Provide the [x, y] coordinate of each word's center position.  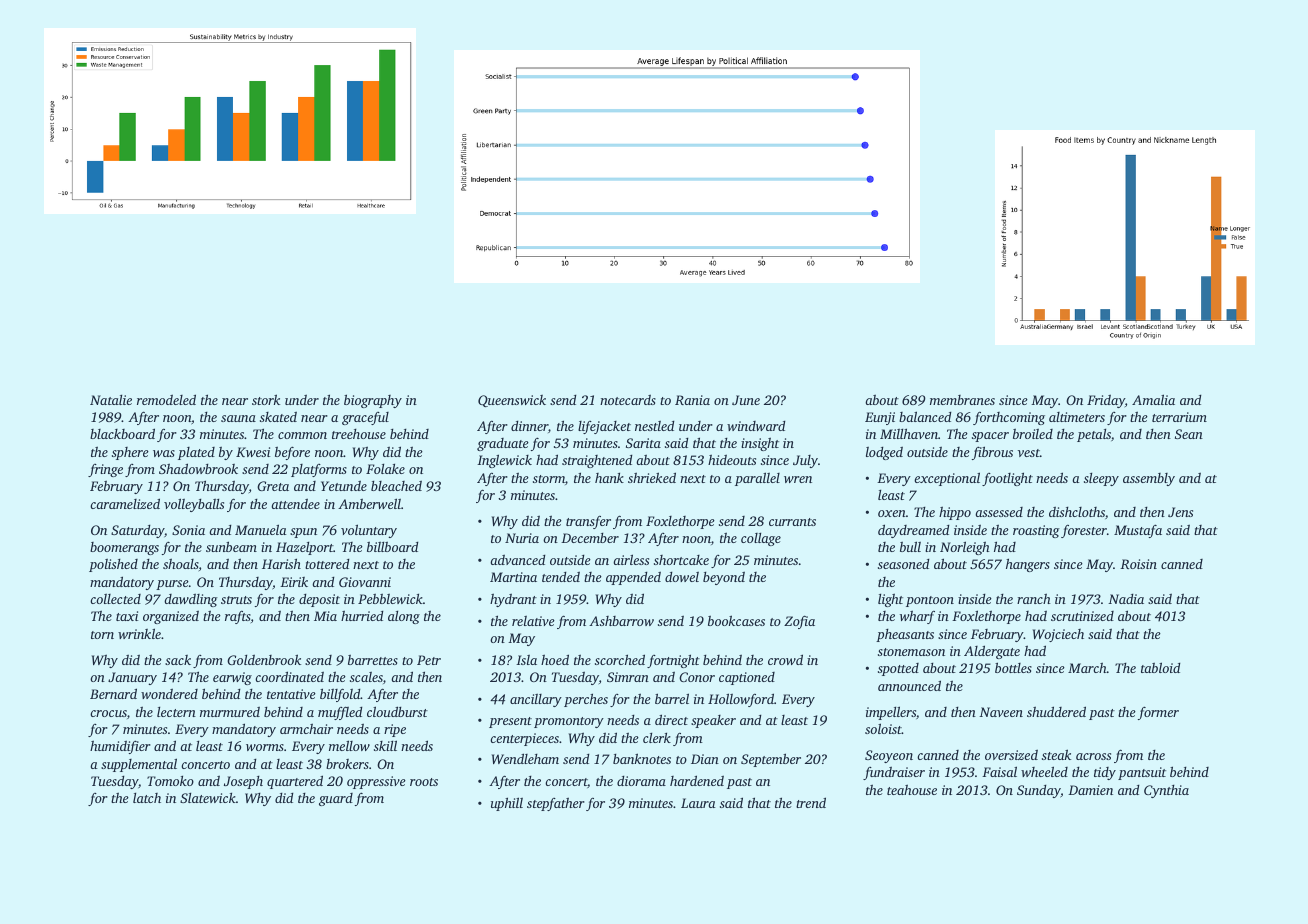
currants [792, 522]
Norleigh [965, 548]
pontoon [930, 601]
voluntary [369, 531]
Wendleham [525, 758]
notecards [628, 399]
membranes [962, 400]
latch [147, 798]
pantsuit [1142, 773]
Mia [325, 616]
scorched [620, 659]
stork [266, 399]
